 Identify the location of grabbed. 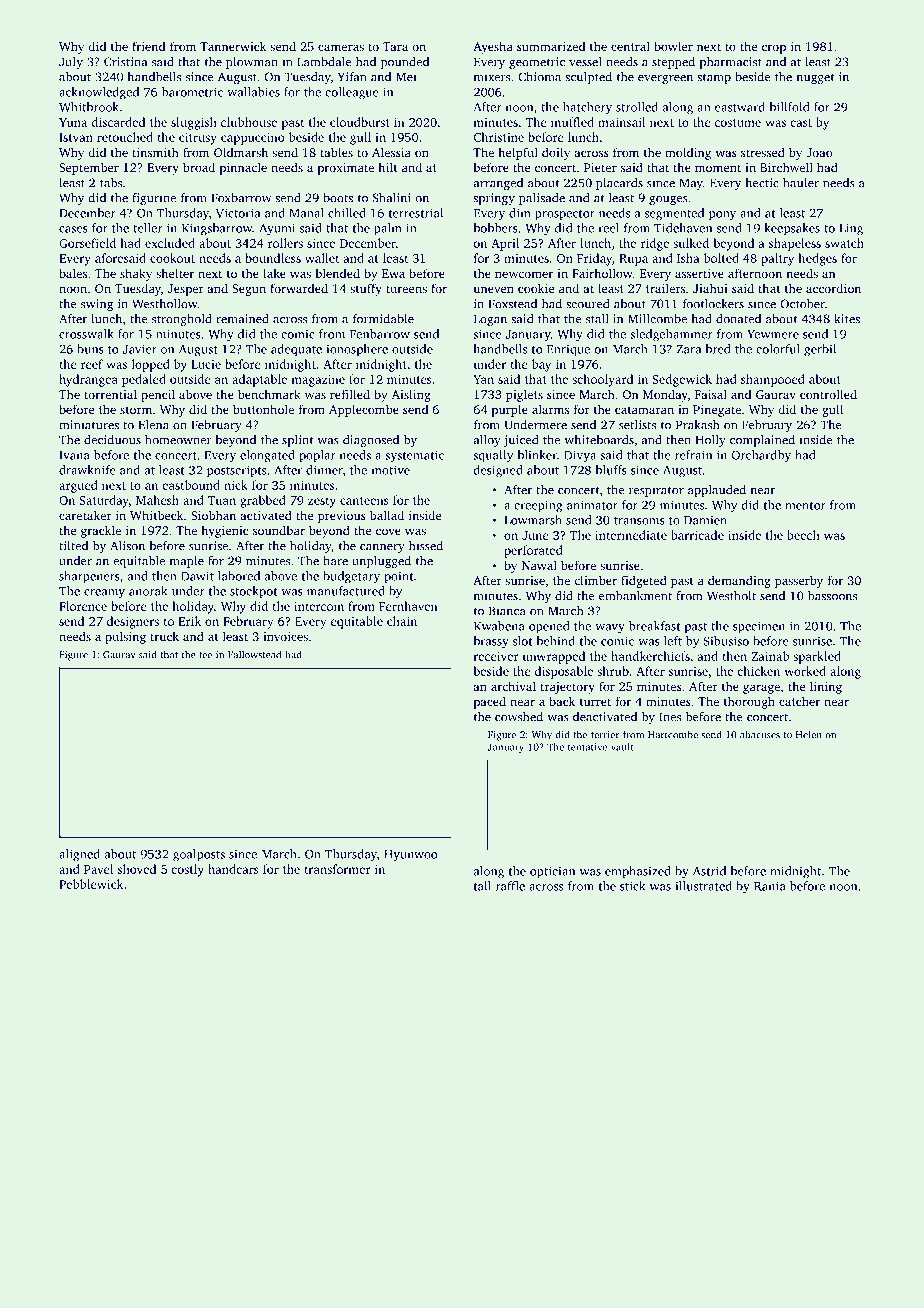
(263, 501).
